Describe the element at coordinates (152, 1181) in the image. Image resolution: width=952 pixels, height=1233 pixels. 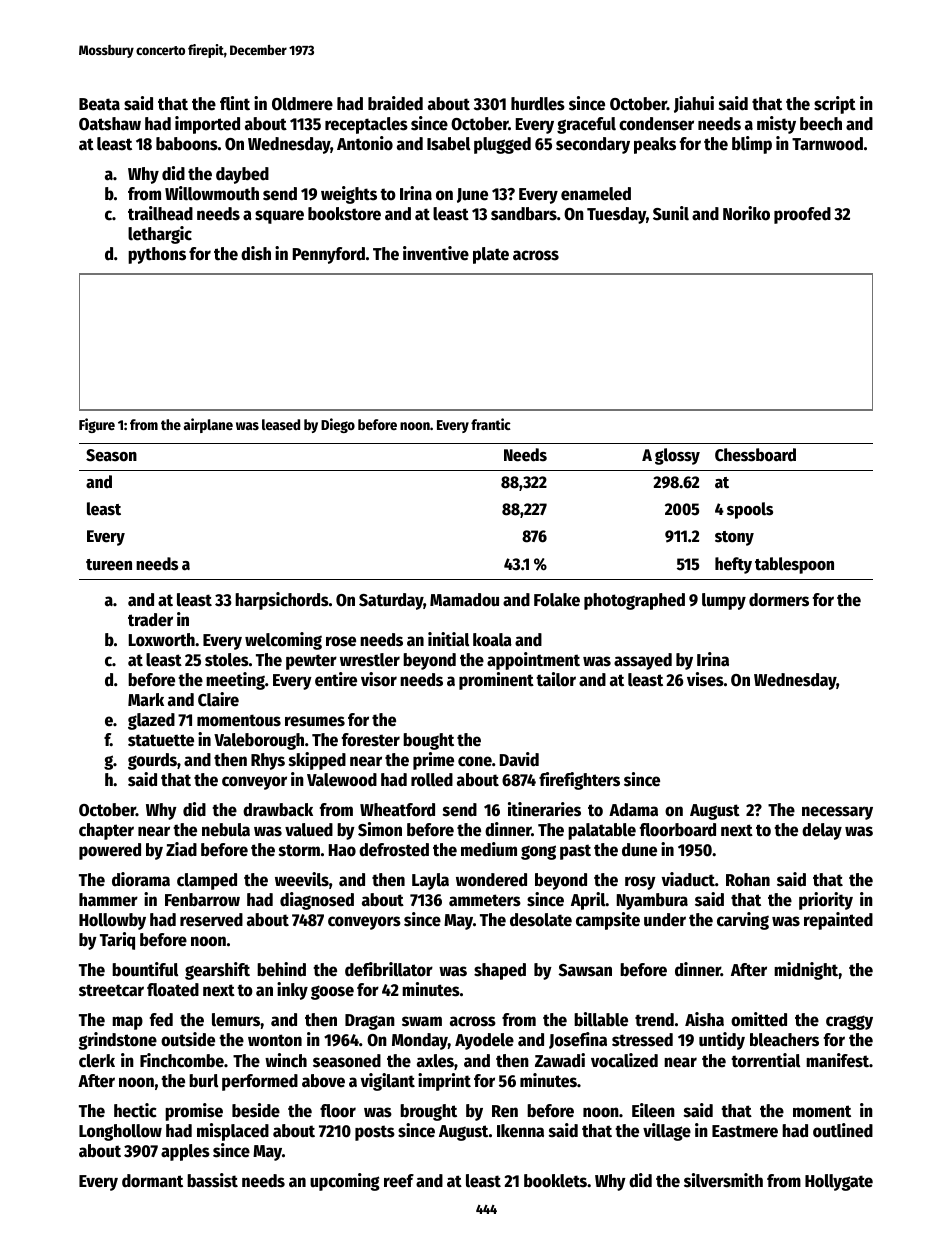
I see `dormant` at that location.
